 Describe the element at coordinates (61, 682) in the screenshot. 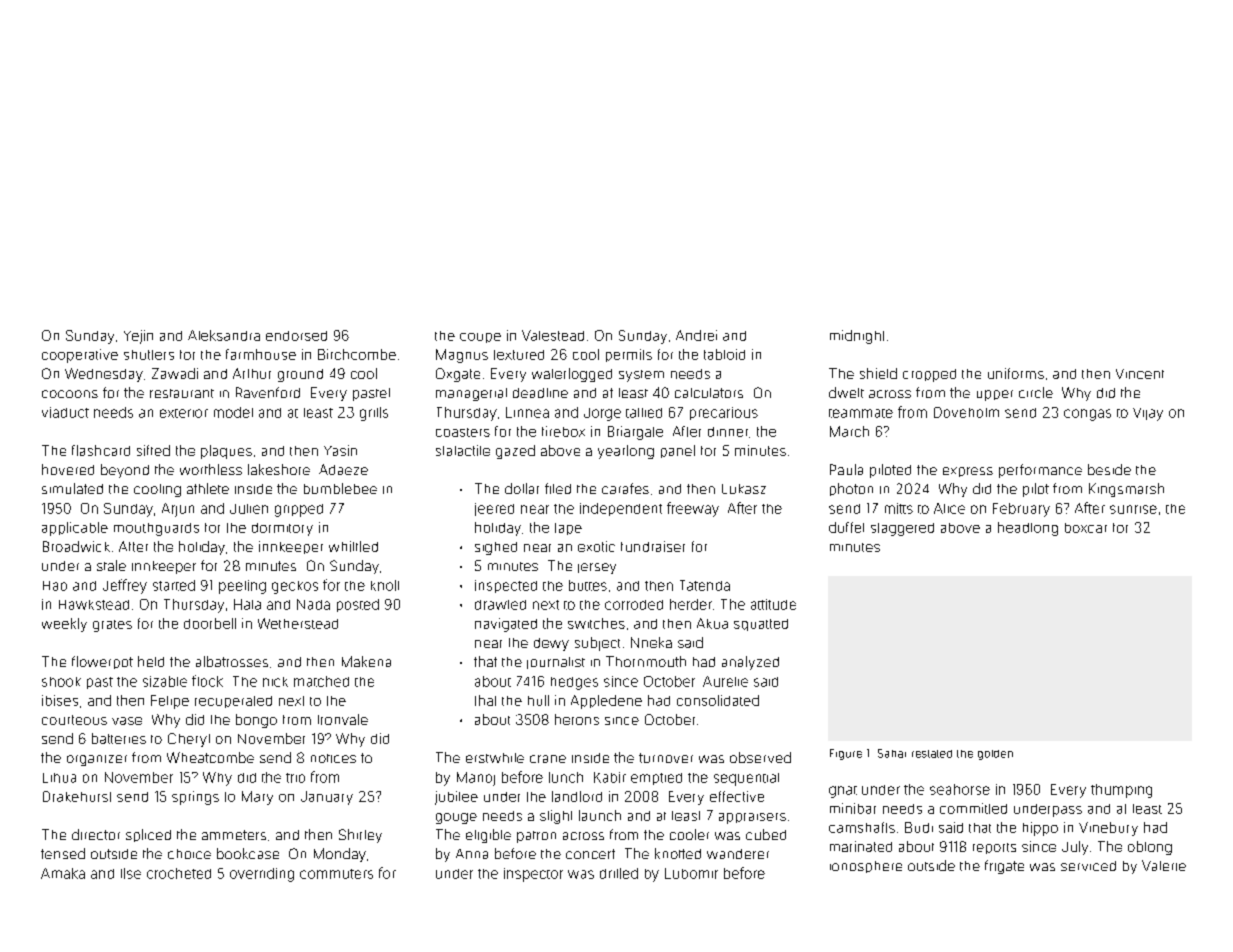

I see `shook` at that location.
